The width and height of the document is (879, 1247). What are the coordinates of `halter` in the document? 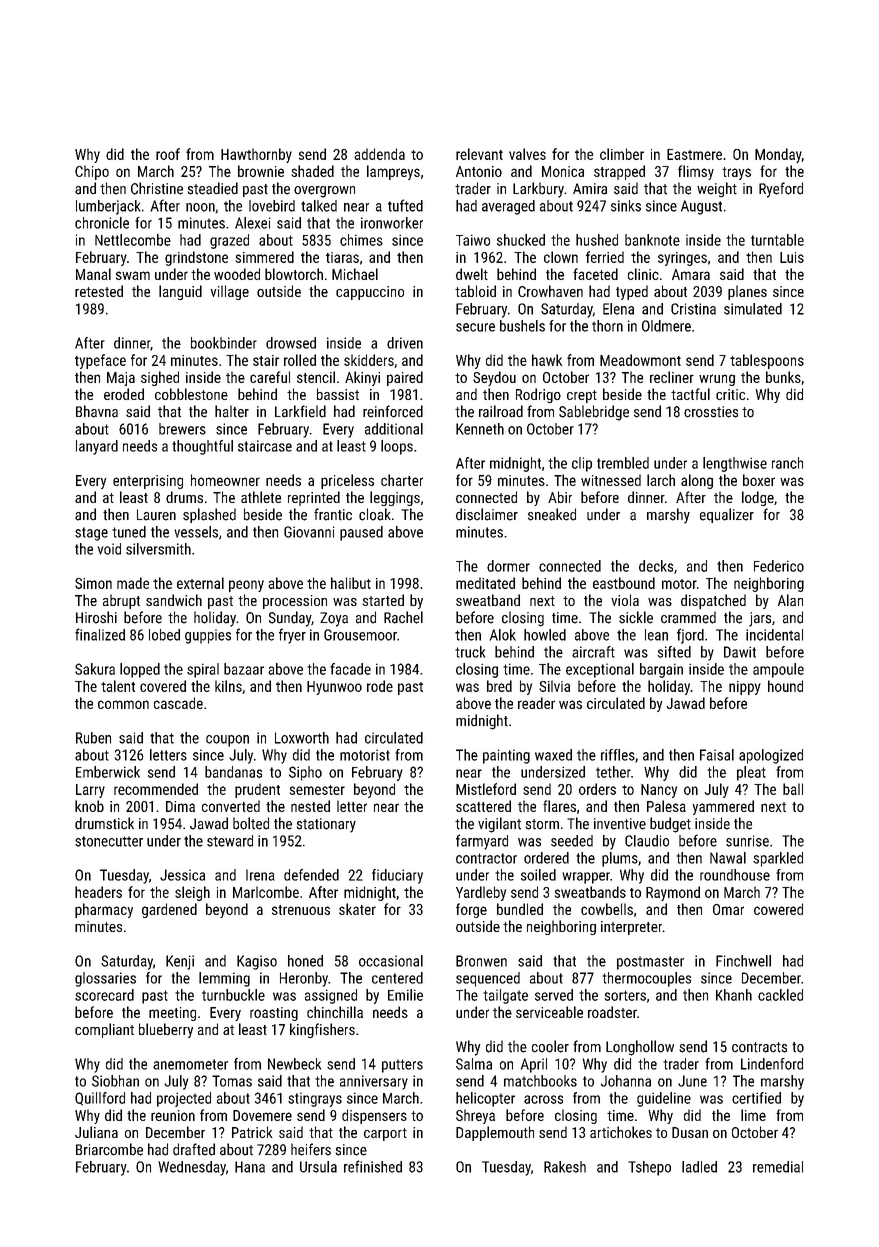 It's located at (232, 411).
